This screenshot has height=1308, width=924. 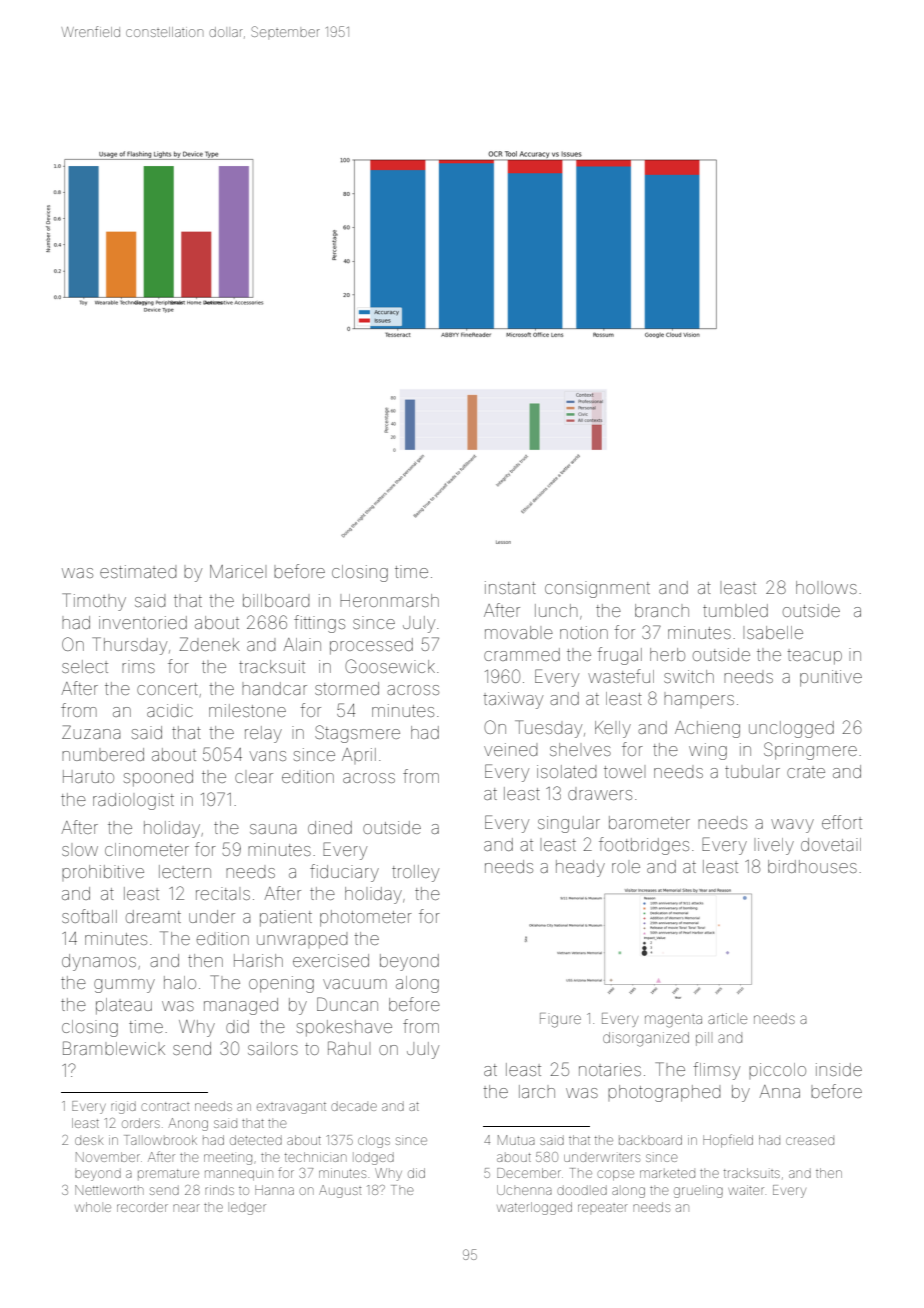 I want to click on ledger, so click(x=248, y=1209).
